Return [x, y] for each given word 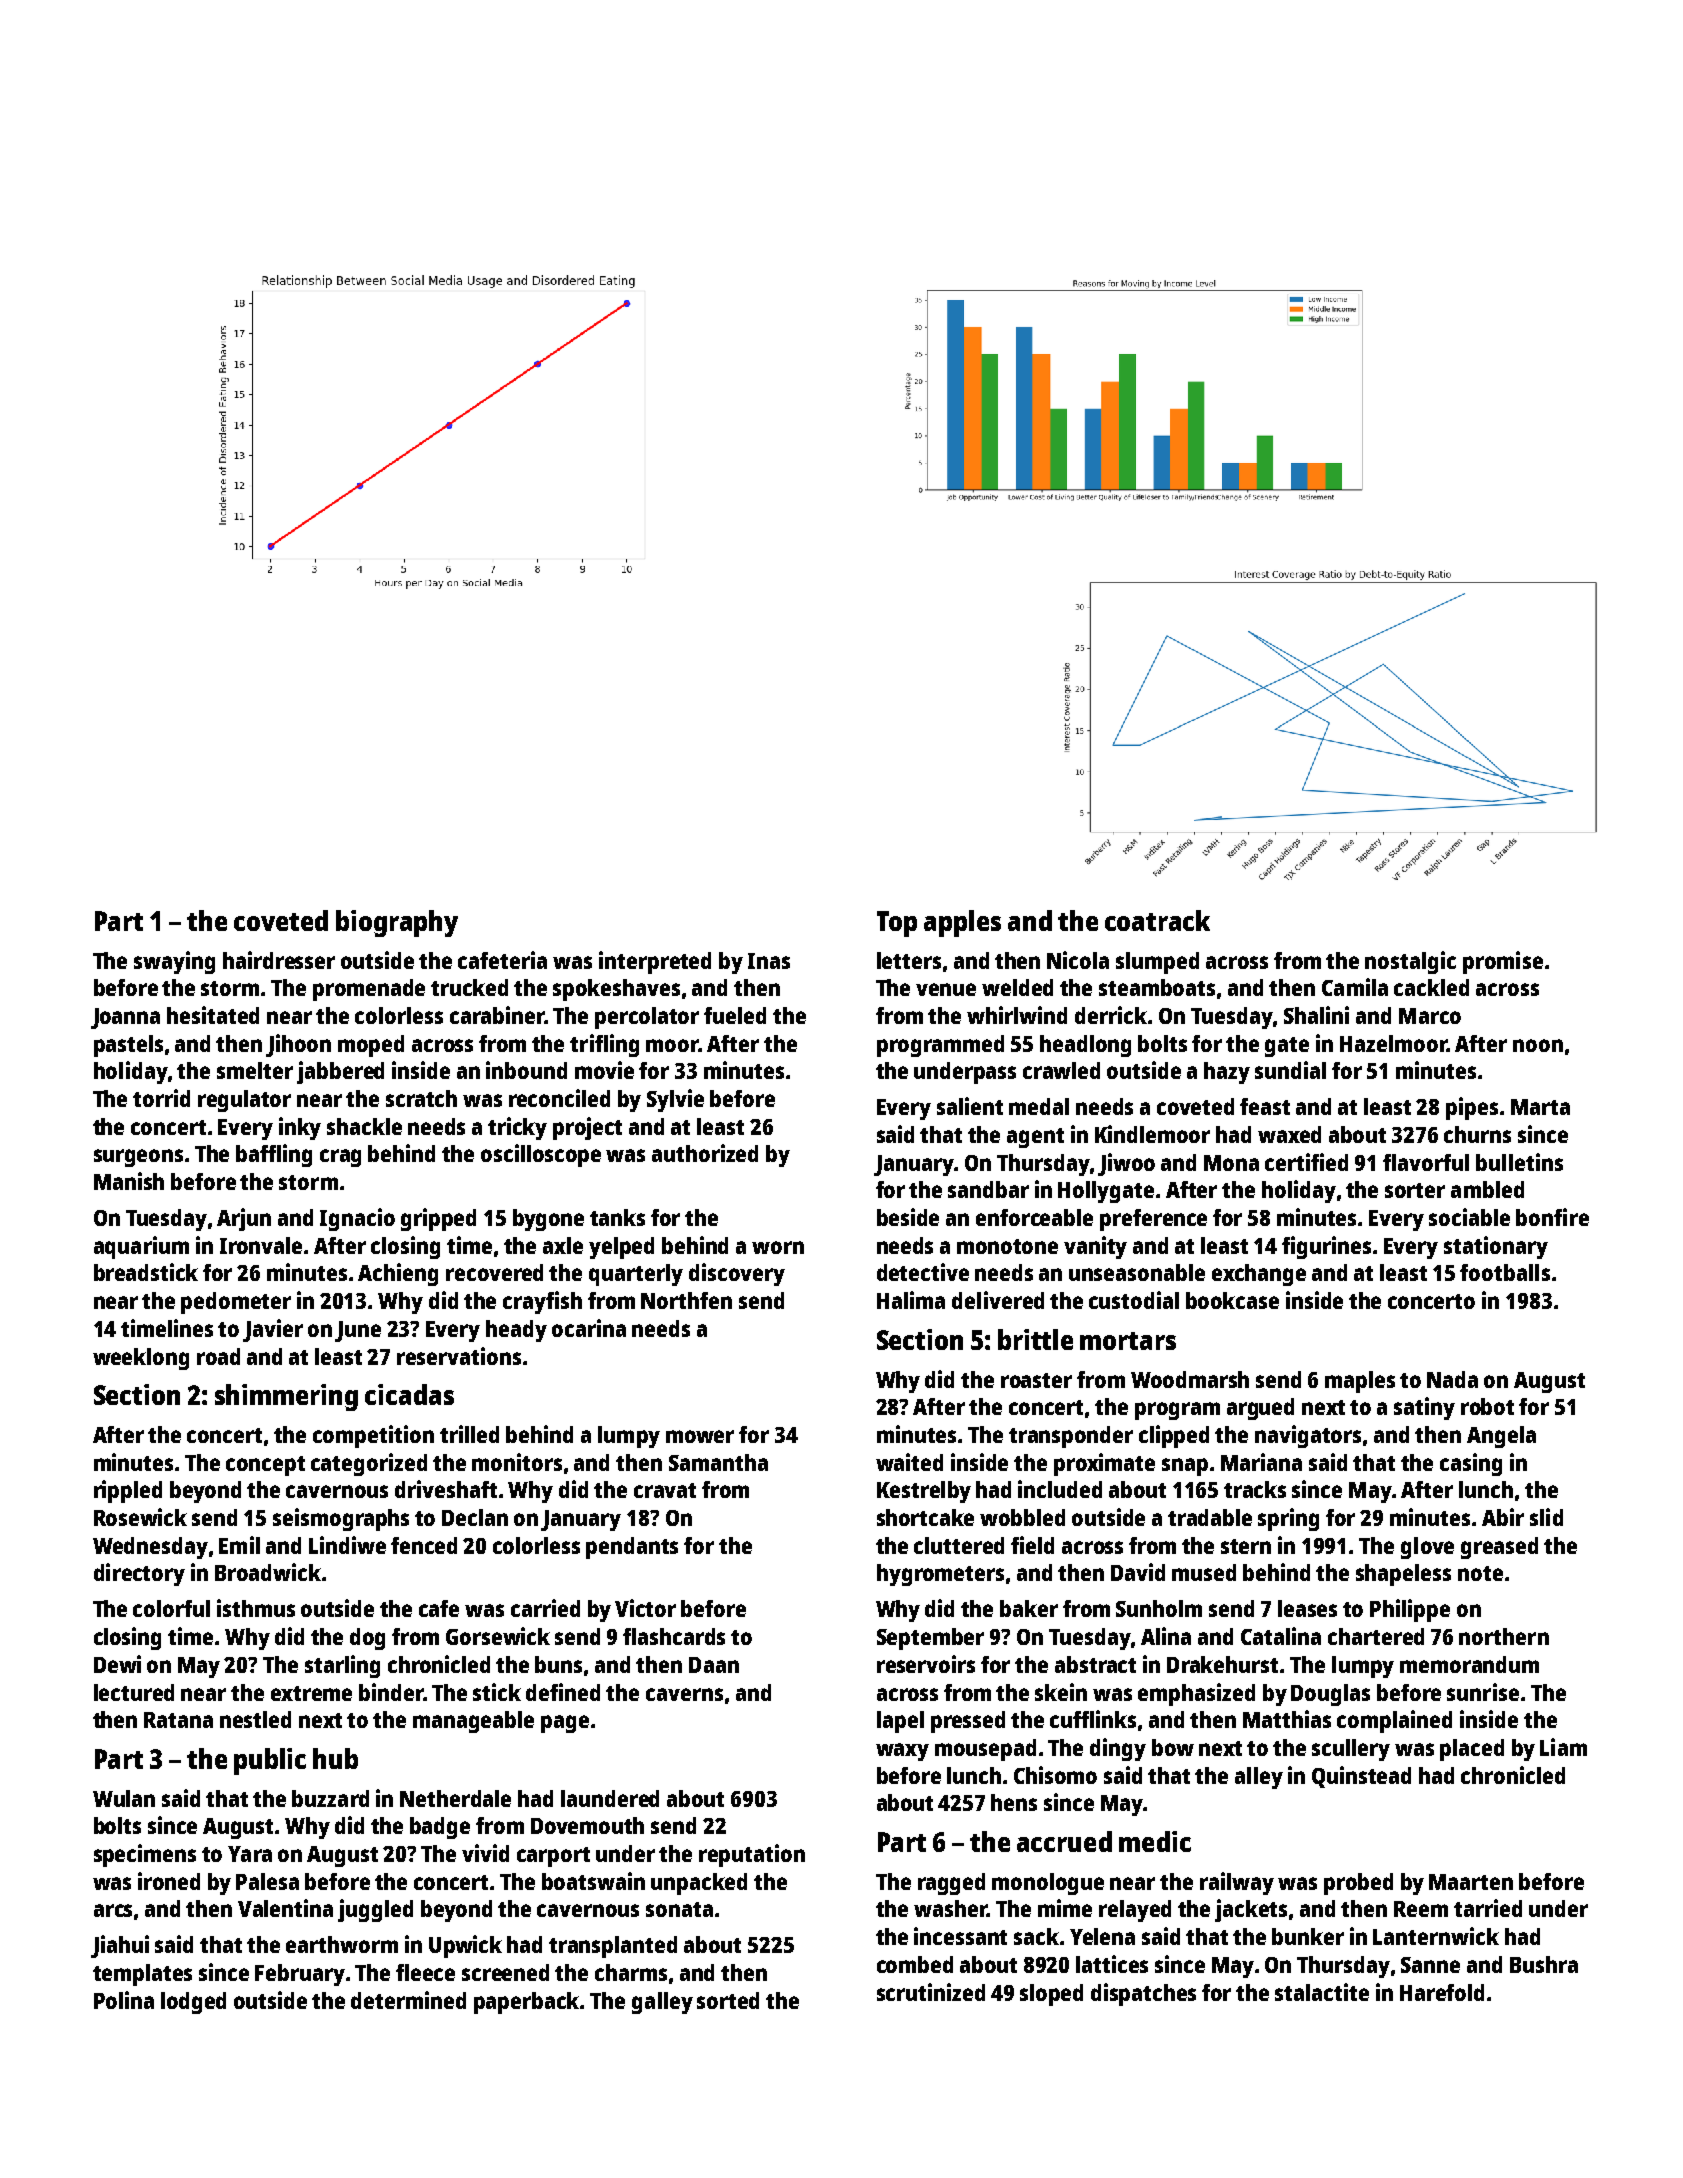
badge [440, 1828]
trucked [469, 987]
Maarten [1471, 1882]
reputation [752, 1855]
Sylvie [675, 1100]
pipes [1472, 1108]
